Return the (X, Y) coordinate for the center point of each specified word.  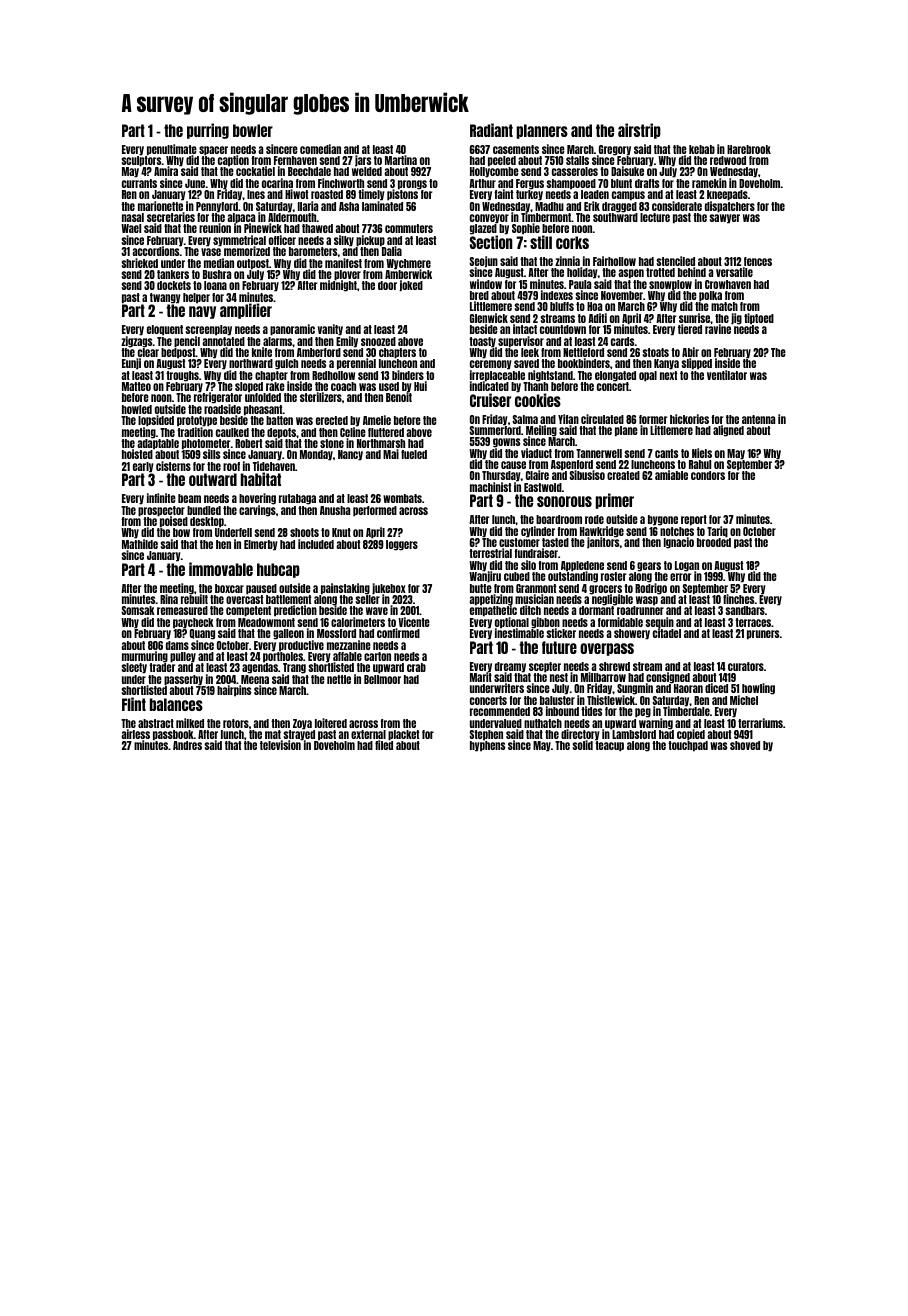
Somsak (138, 610)
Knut (341, 532)
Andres (187, 745)
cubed (517, 576)
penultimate (172, 150)
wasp (647, 601)
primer (615, 501)
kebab (702, 149)
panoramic (292, 330)
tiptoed (759, 319)
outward (213, 479)
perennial (356, 364)
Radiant (491, 130)
